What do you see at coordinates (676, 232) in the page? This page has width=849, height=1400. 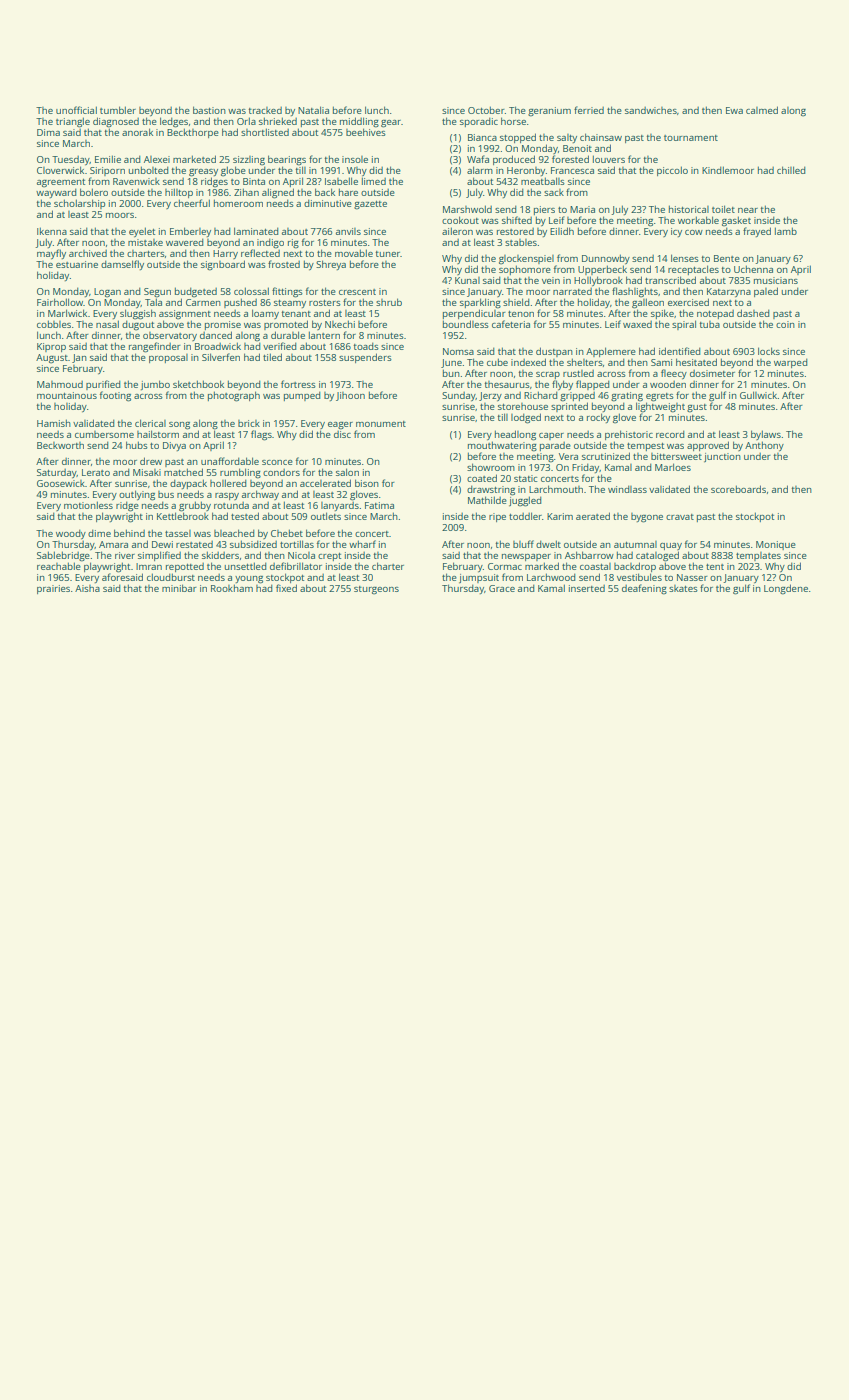 I see `icy` at bounding box center [676, 232].
